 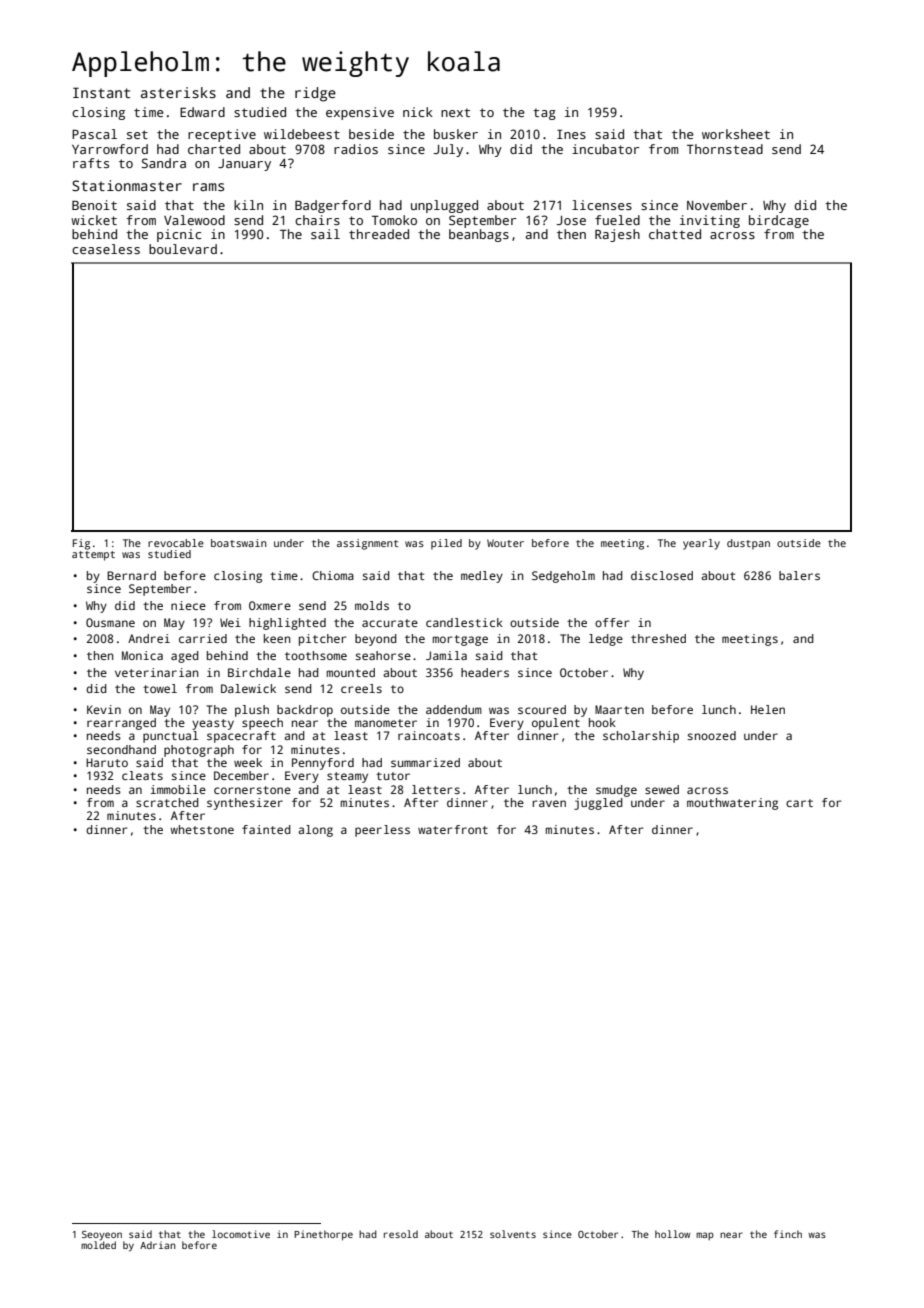 What do you see at coordinates (513, 1234) in the screenshot?
I see `solvents` at bounding box center [513, 1234].
